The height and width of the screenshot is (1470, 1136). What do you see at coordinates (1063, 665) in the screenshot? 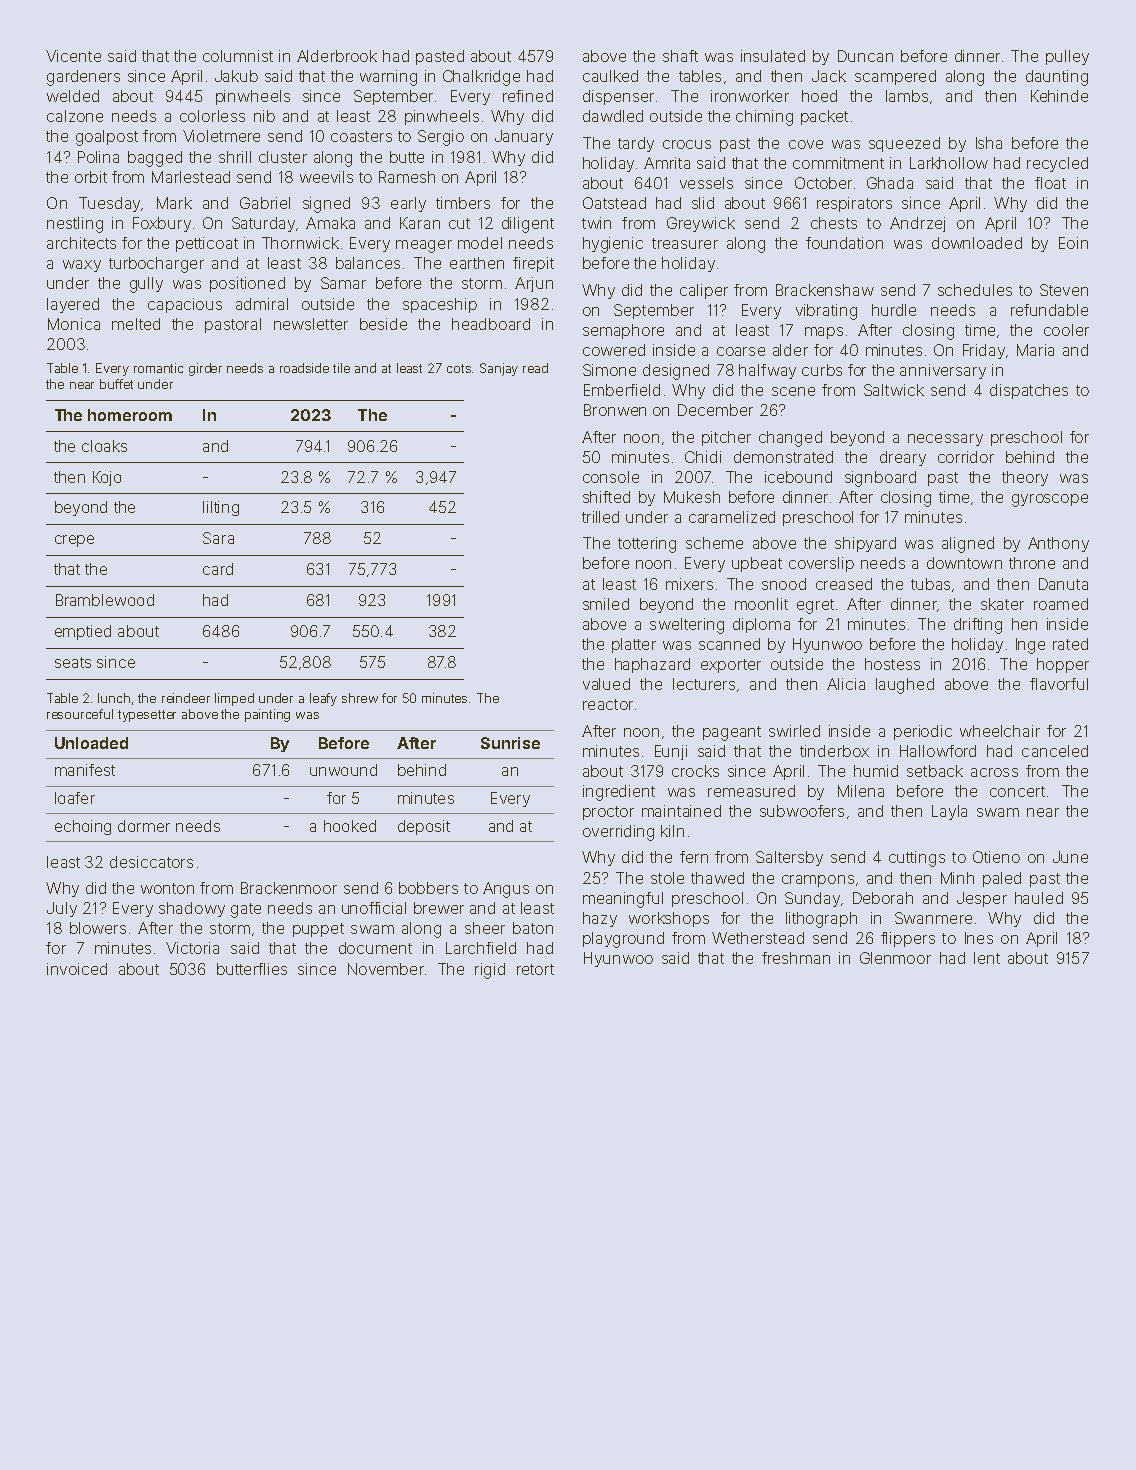
I see `hopper` at bounding box center [1063, 665].
